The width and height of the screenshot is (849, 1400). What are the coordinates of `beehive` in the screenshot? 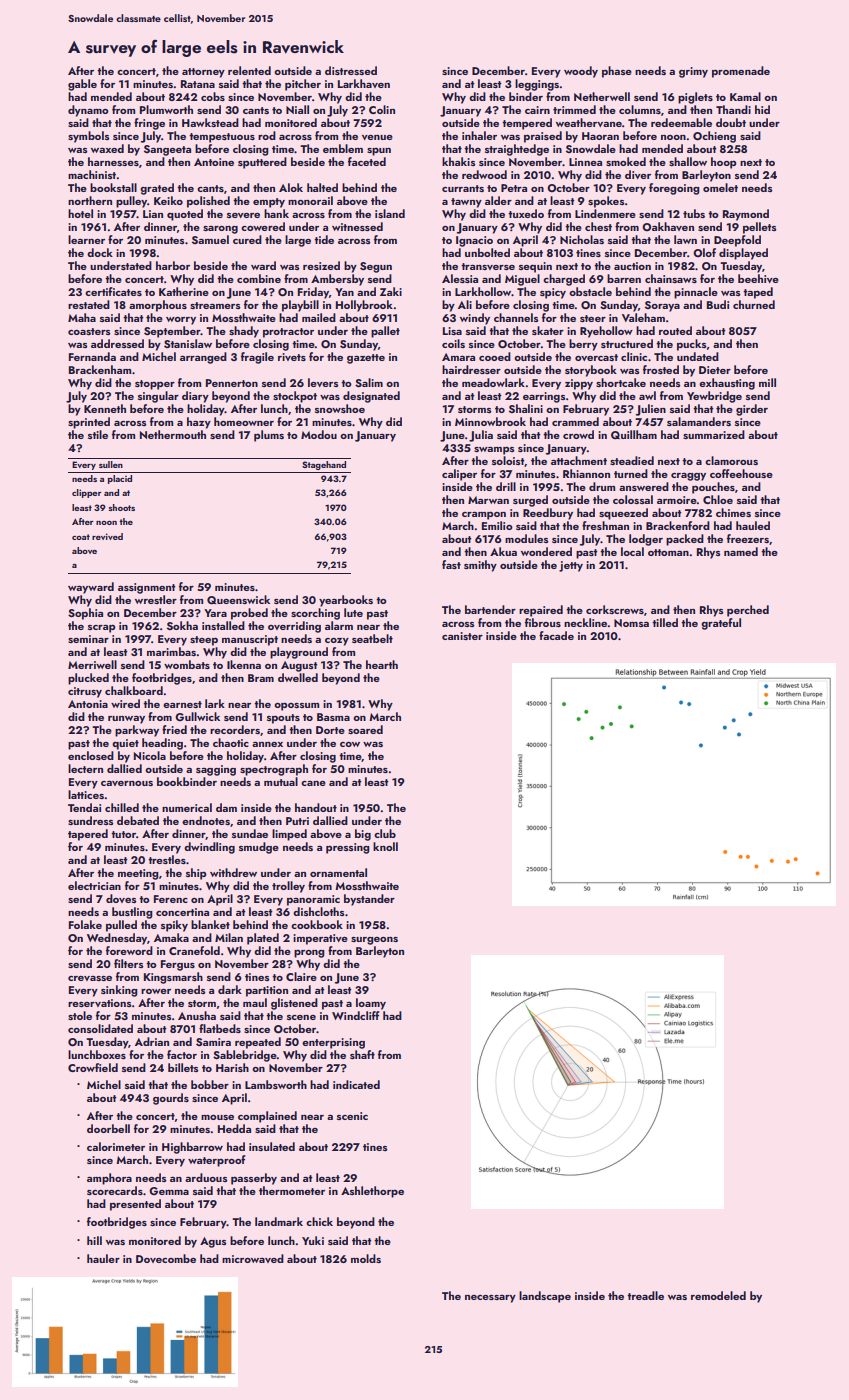 It's located at (758, 278).
